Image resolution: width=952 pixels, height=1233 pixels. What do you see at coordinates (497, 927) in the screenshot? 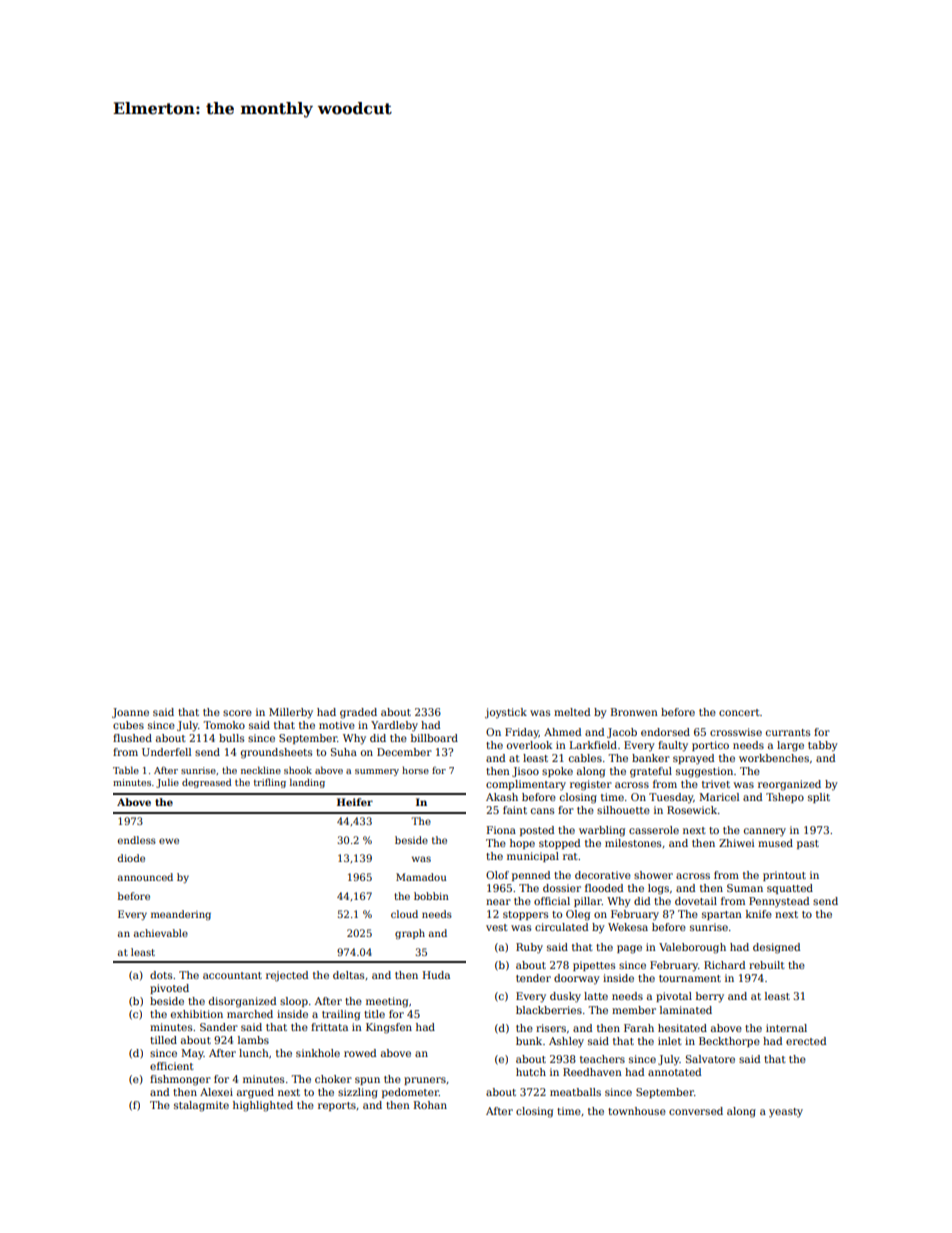
I see `vest` at bounding box center [497, 927].
